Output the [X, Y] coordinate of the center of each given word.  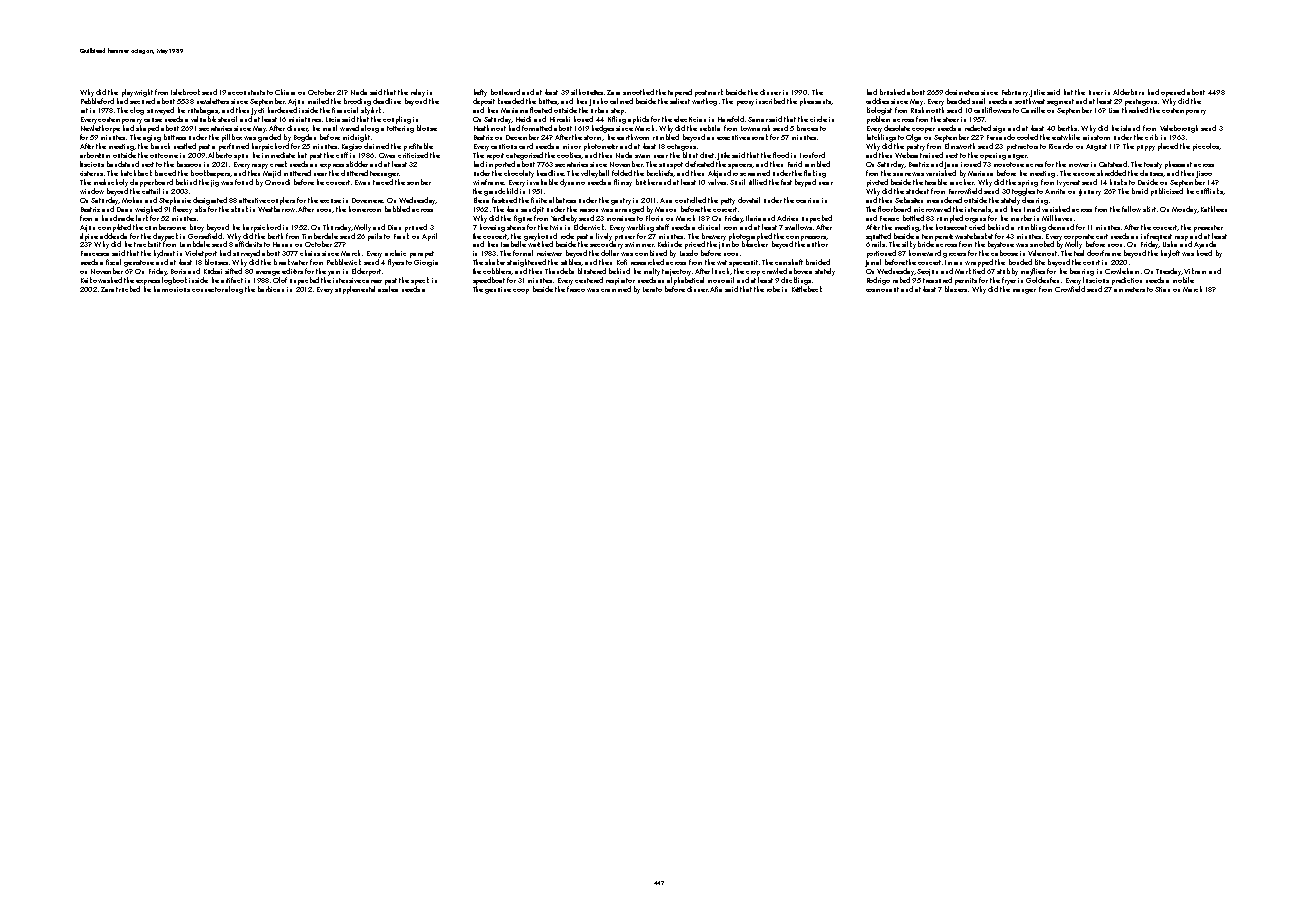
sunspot [671, 165]
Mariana [980, 173]
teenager [384, 174]
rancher [962, 182]
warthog [704, 102]
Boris [178, 271]
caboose [1004, 253]
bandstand [123, 164]
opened [1173, 93]
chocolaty [519, 174]
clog [137, 111]
